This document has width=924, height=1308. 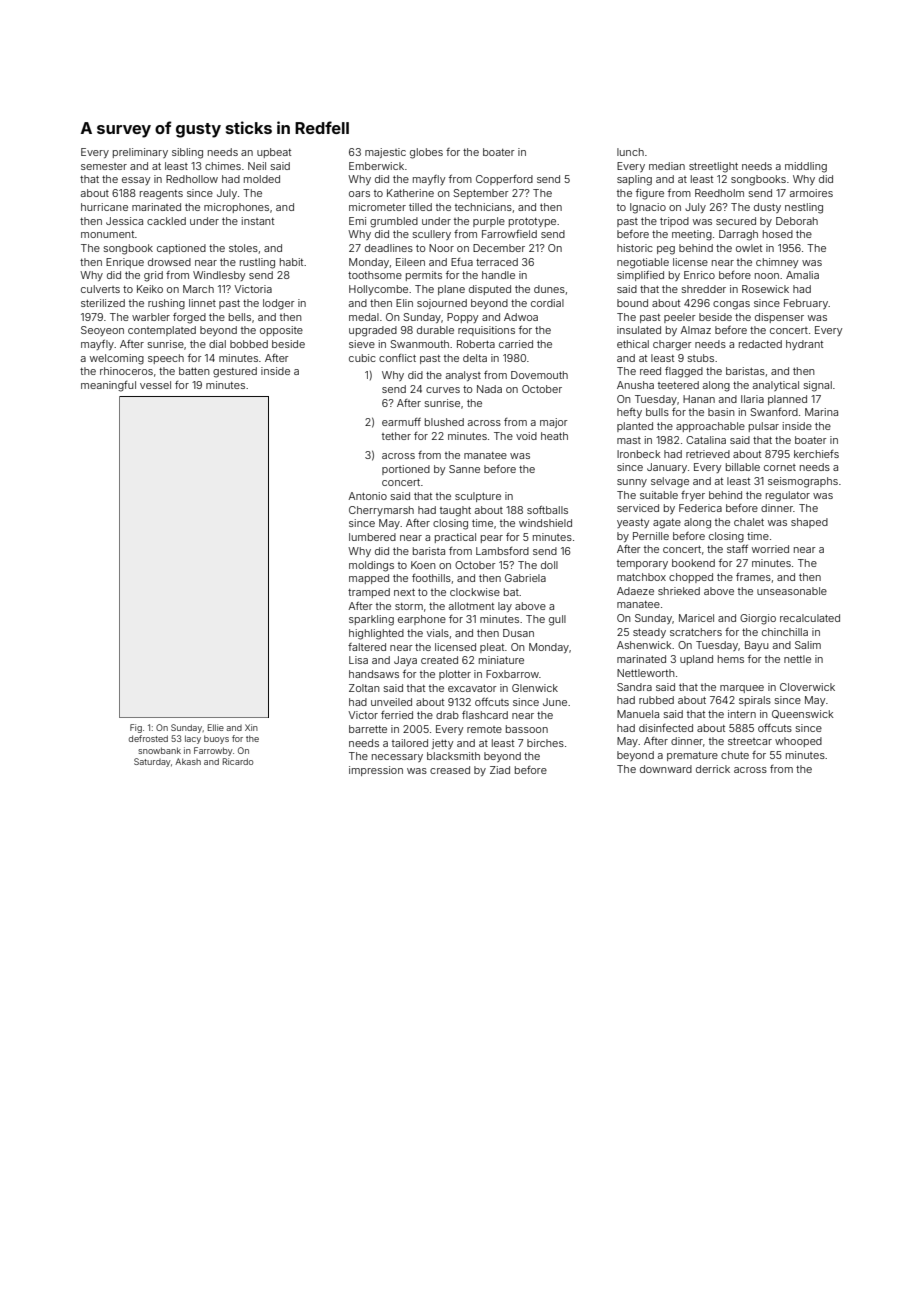 I want to click on heath, so click(x=554, y=436).
